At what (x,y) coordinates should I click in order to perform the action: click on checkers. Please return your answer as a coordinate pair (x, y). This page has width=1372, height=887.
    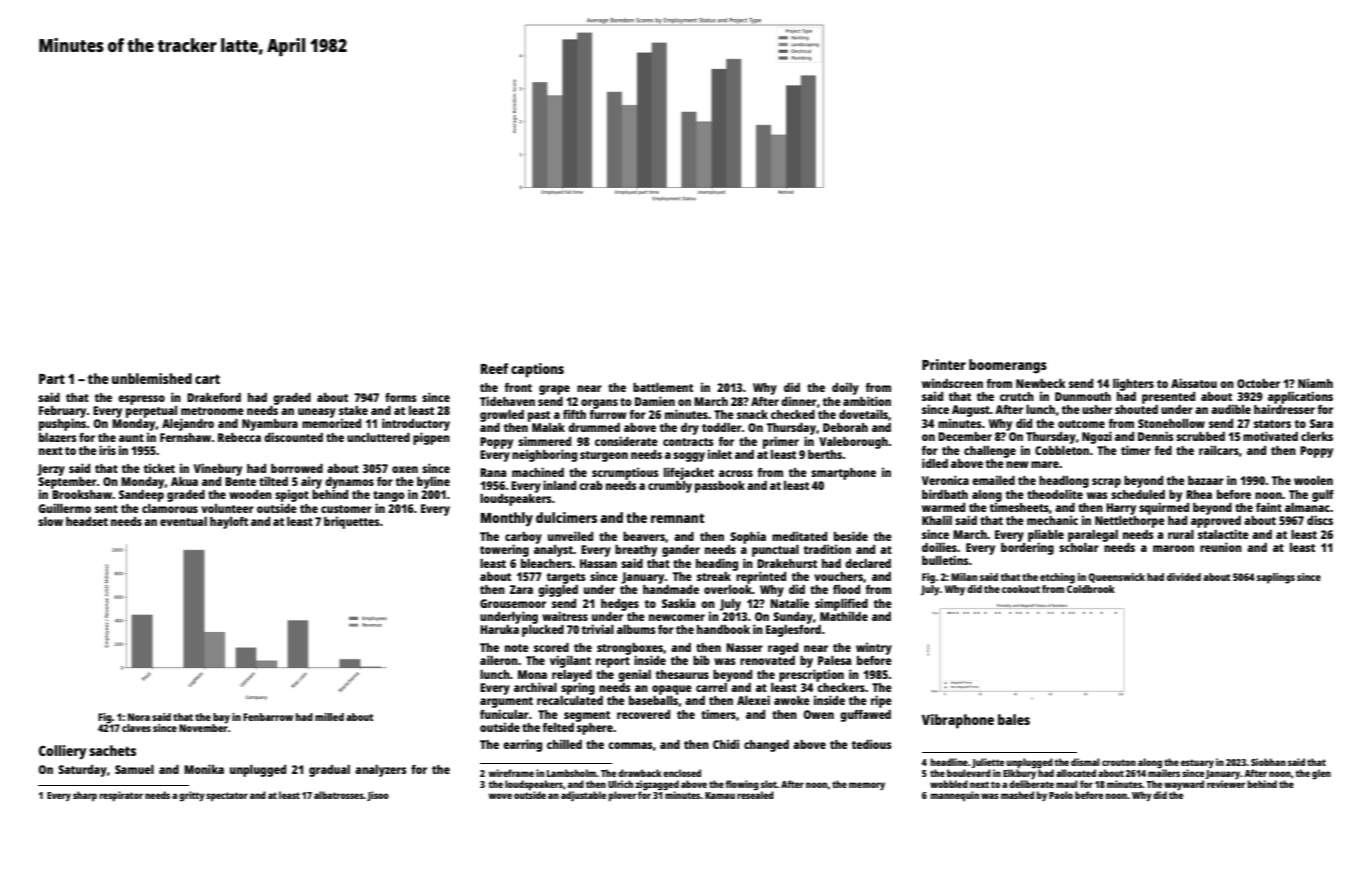
    Looking at the image, I should click on (841, 687).
